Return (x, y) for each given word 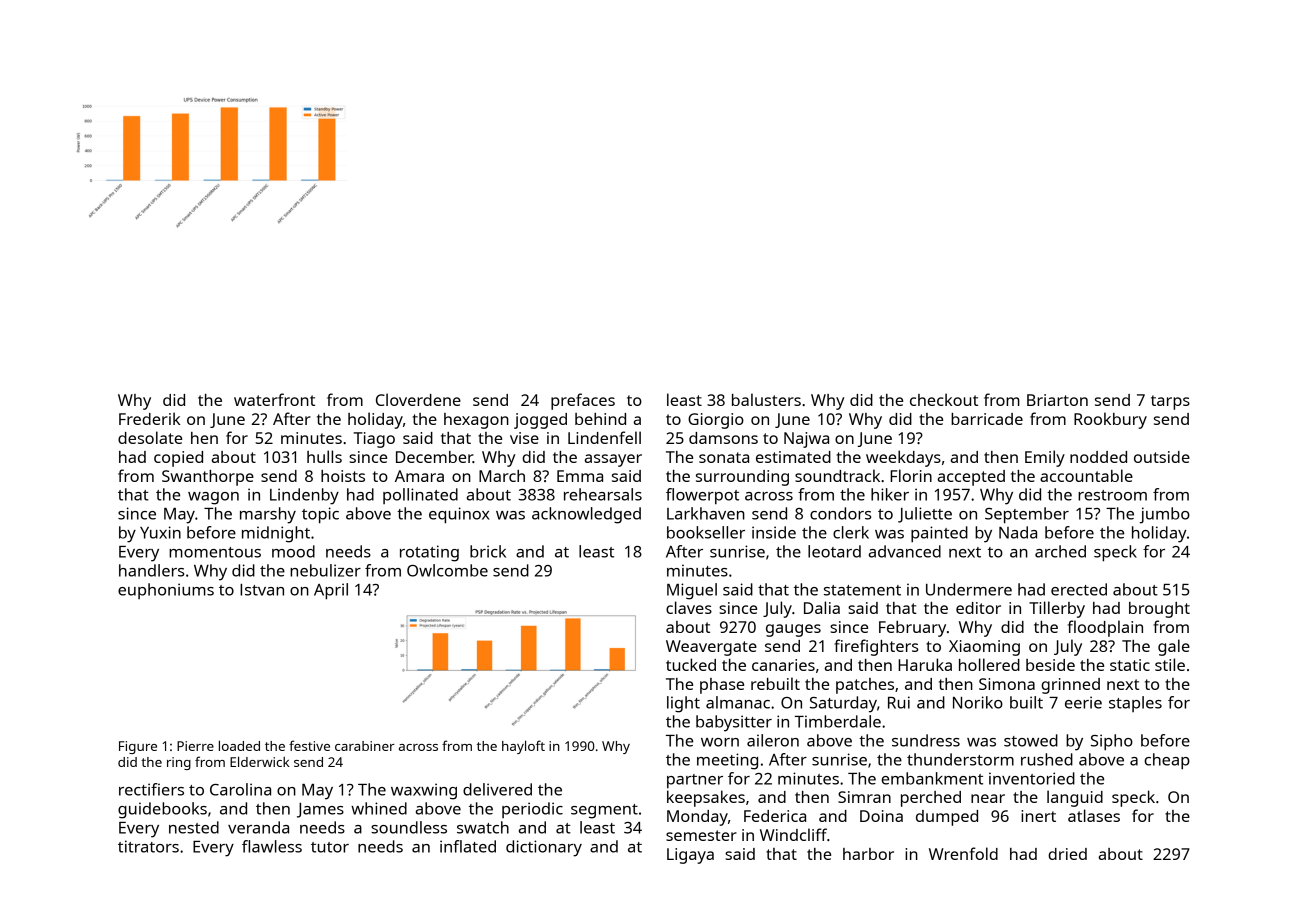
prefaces (583, 401)
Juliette (925, 515)
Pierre (195, 746)
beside (1050, 665)
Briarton (1057, 400)
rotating (429, 553)
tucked (691, 664)
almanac (738, 702)
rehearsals (603, 494)
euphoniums (166, 591)
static (1130, 665)
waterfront (274, 399)
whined (379, 808)
